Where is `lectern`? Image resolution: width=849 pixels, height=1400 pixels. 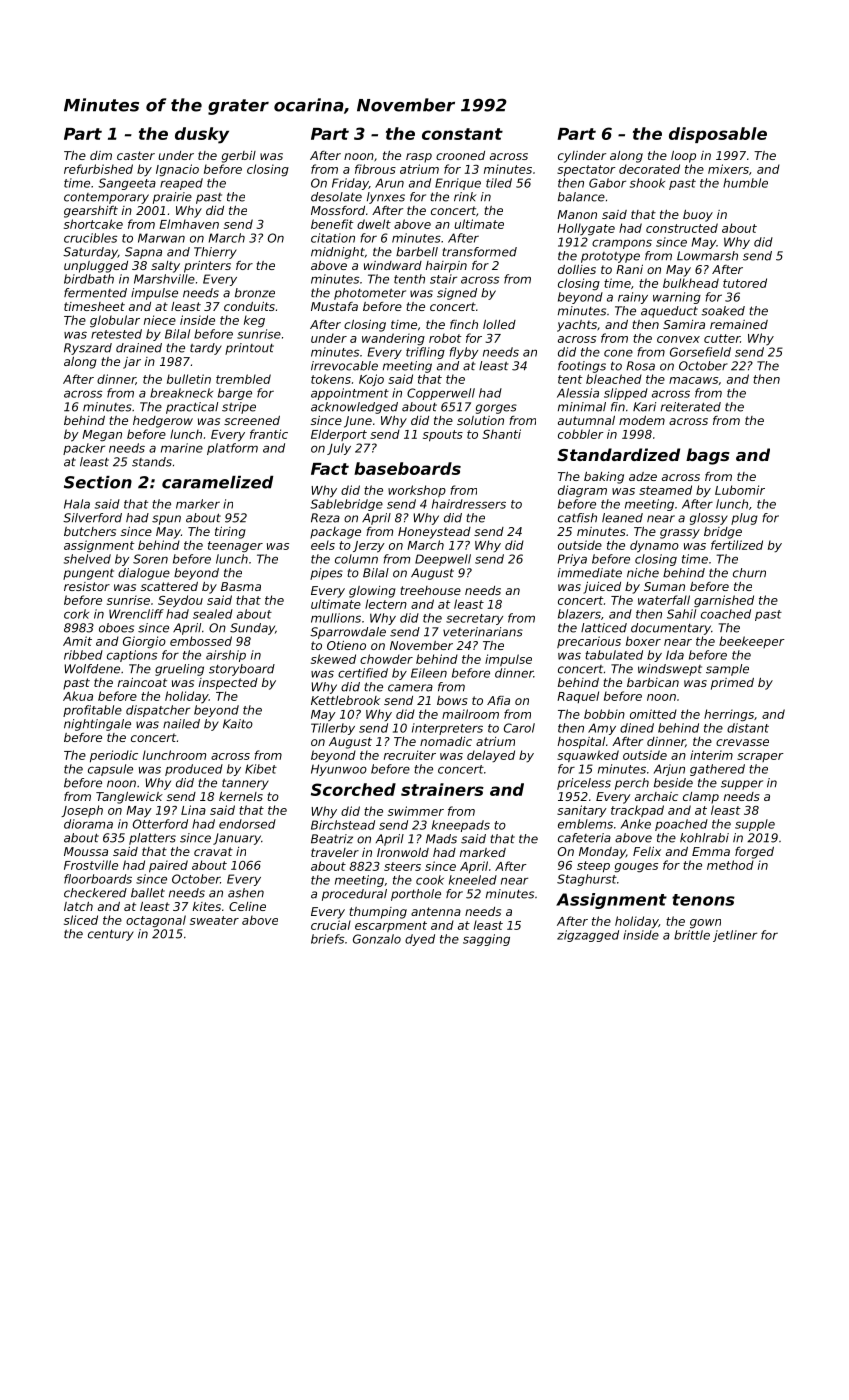
lectern is located at coordinates (386, 604).
